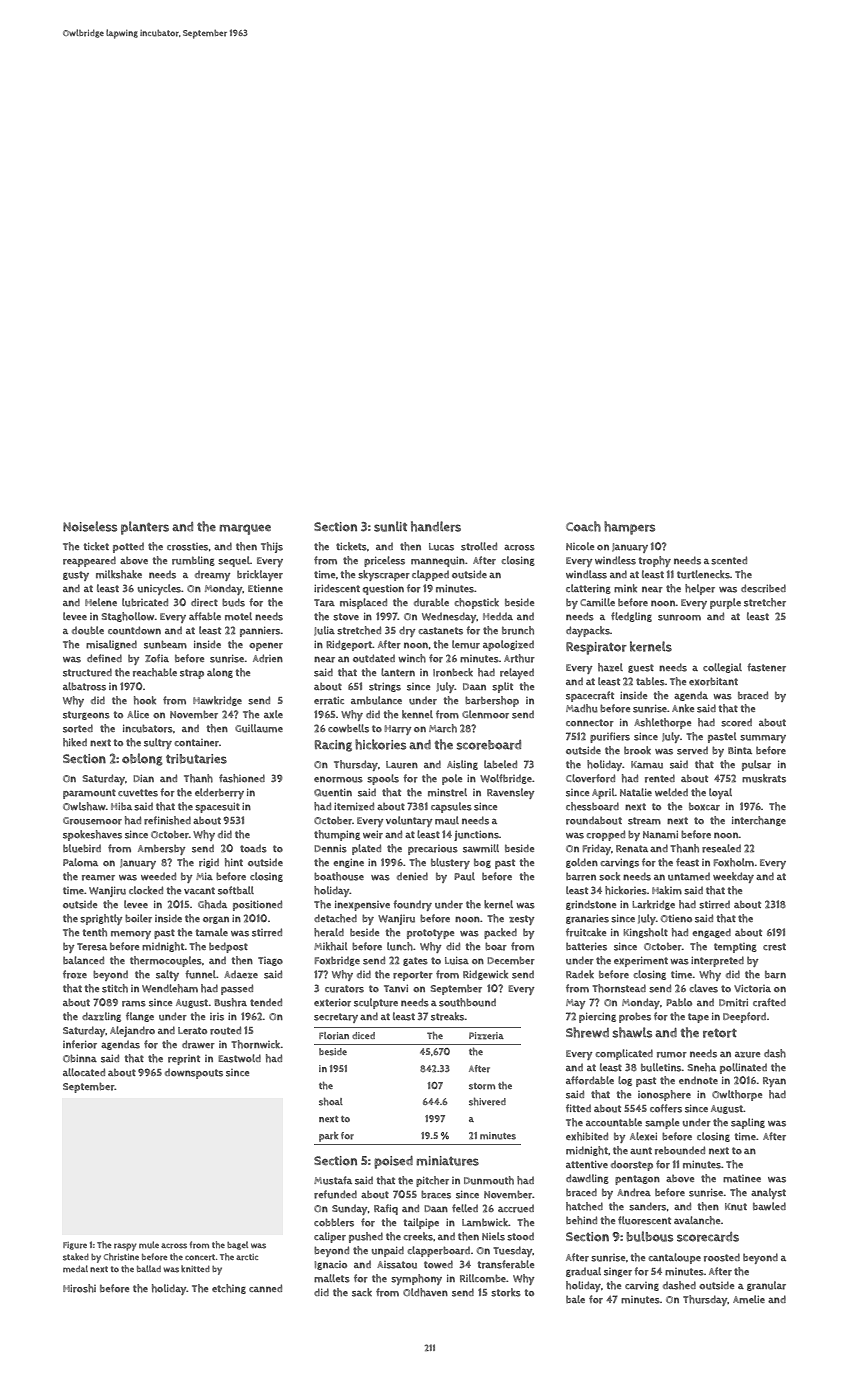 The width and height of the image is (849, 1400). I want to click on reamer, so click(98, 878).
